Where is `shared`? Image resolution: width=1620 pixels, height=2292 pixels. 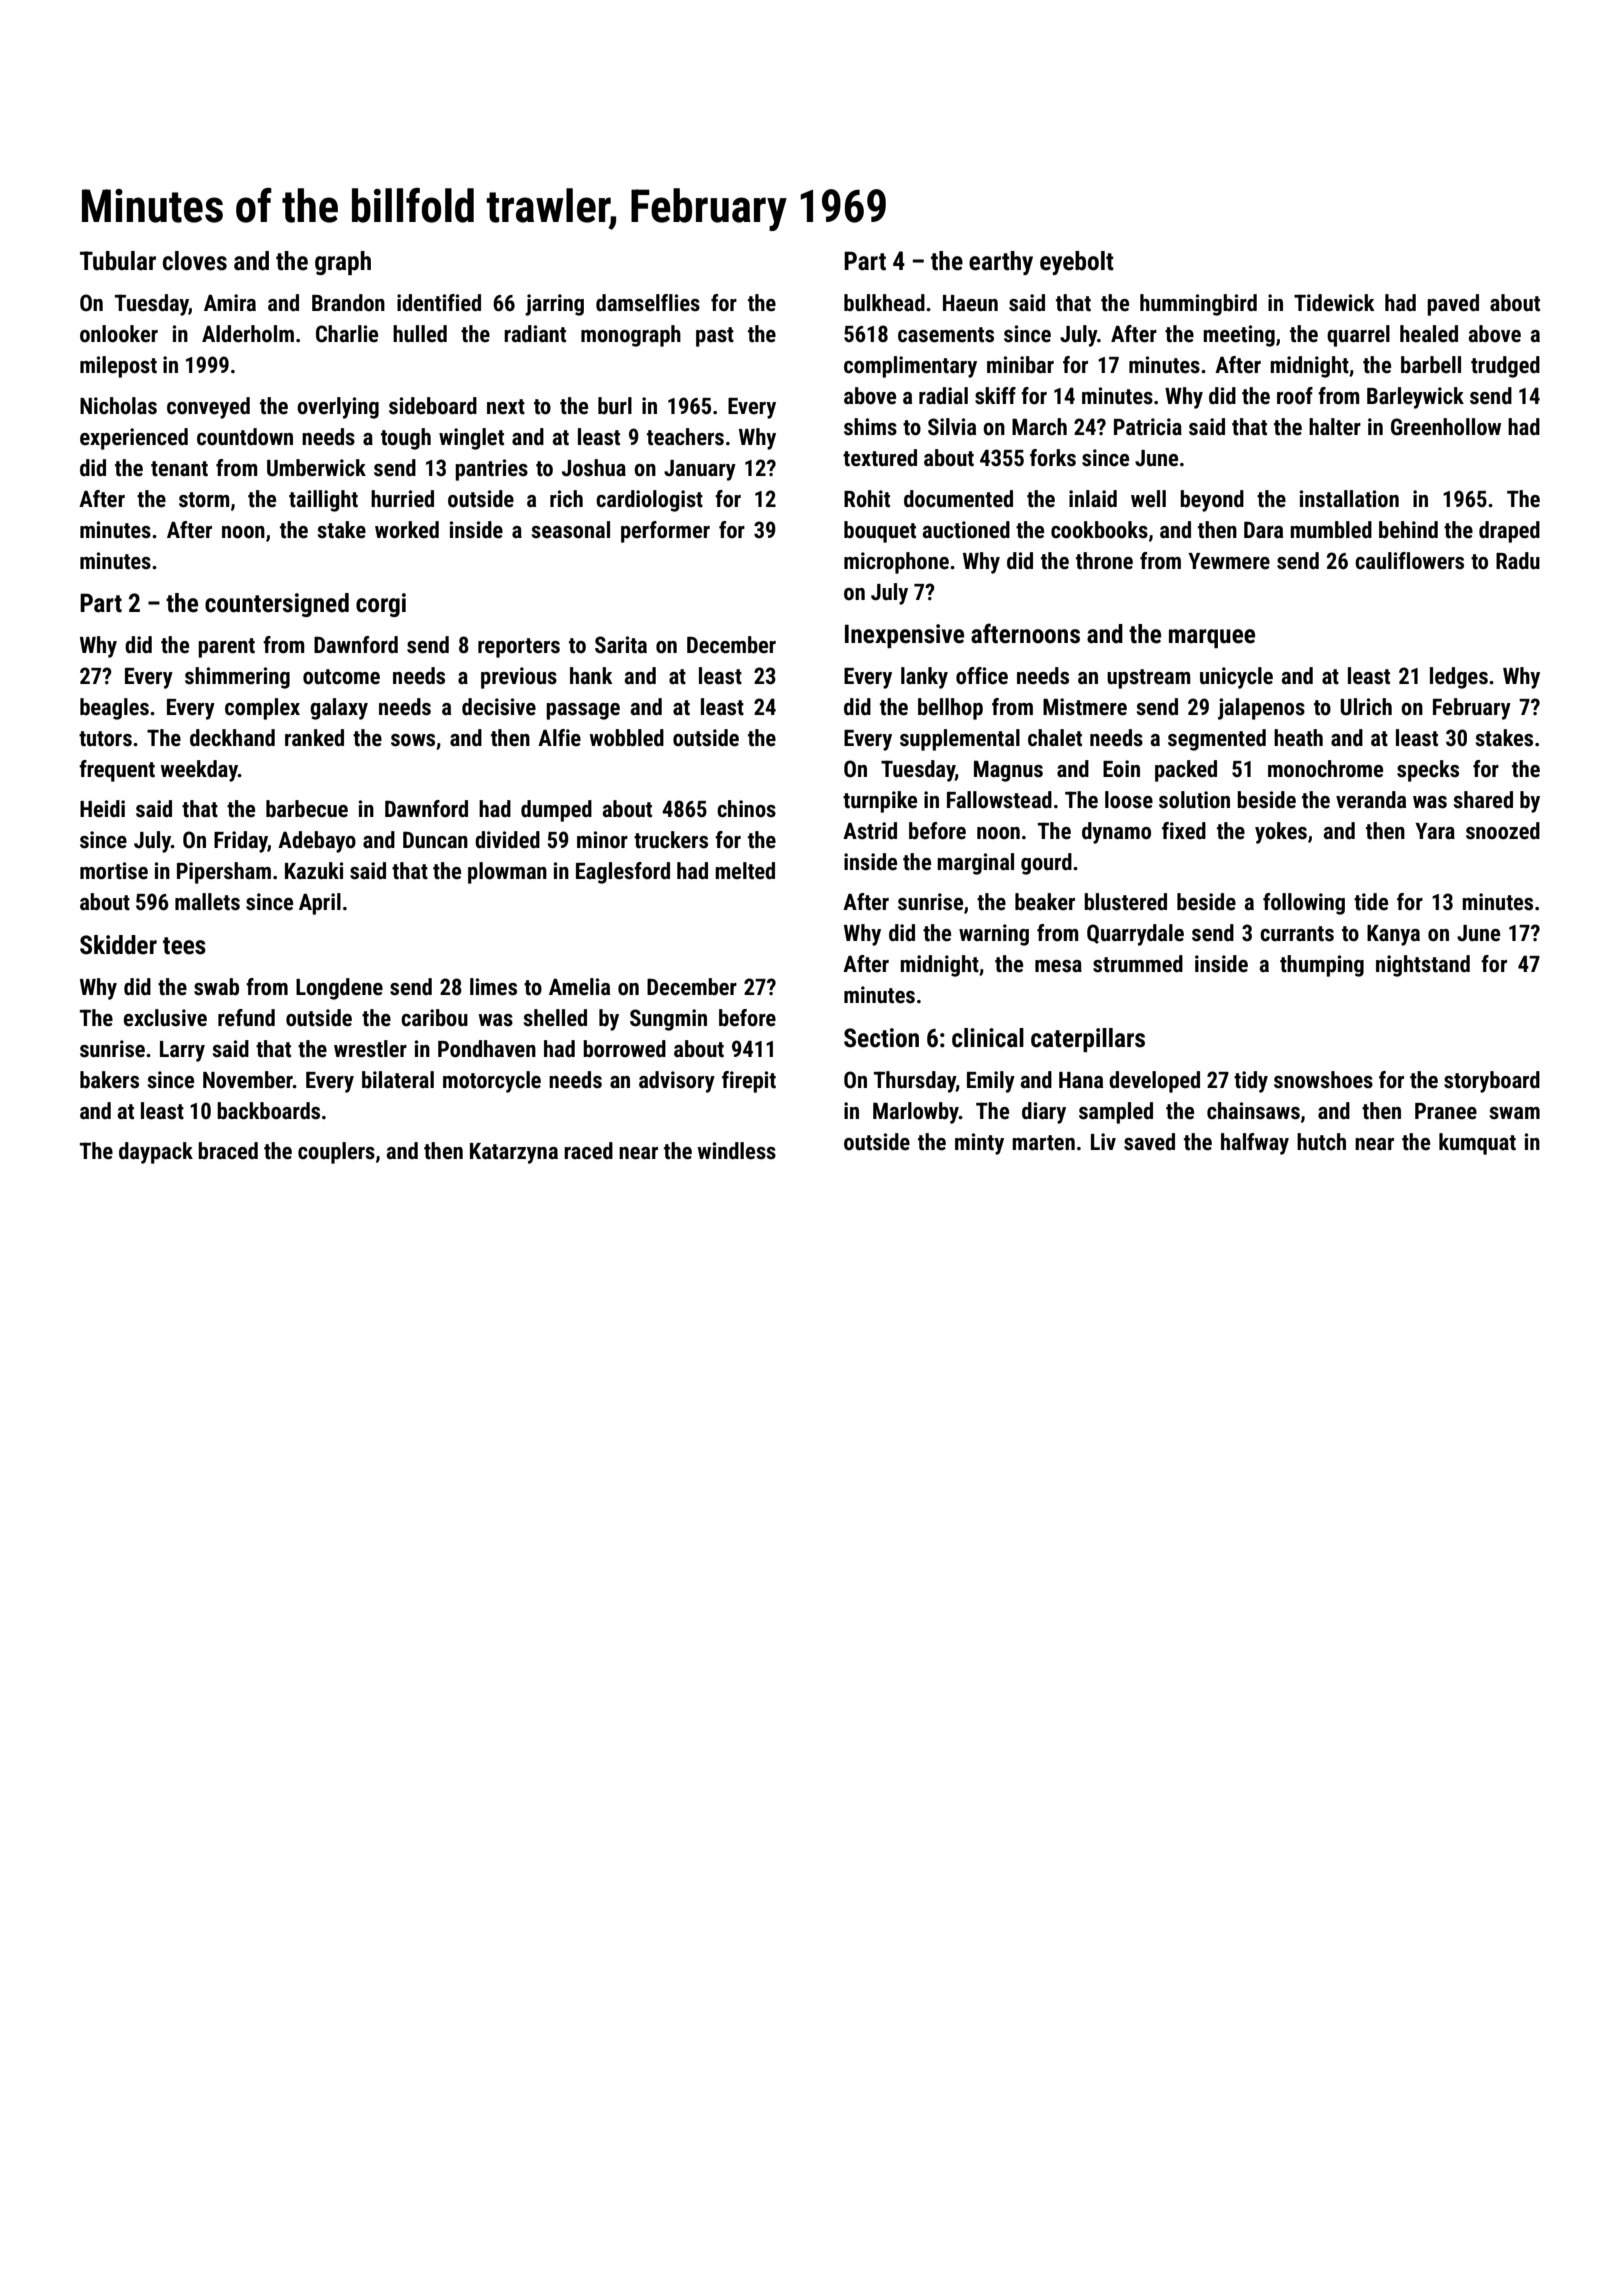 shared is located at coordinates (1483, 800).
